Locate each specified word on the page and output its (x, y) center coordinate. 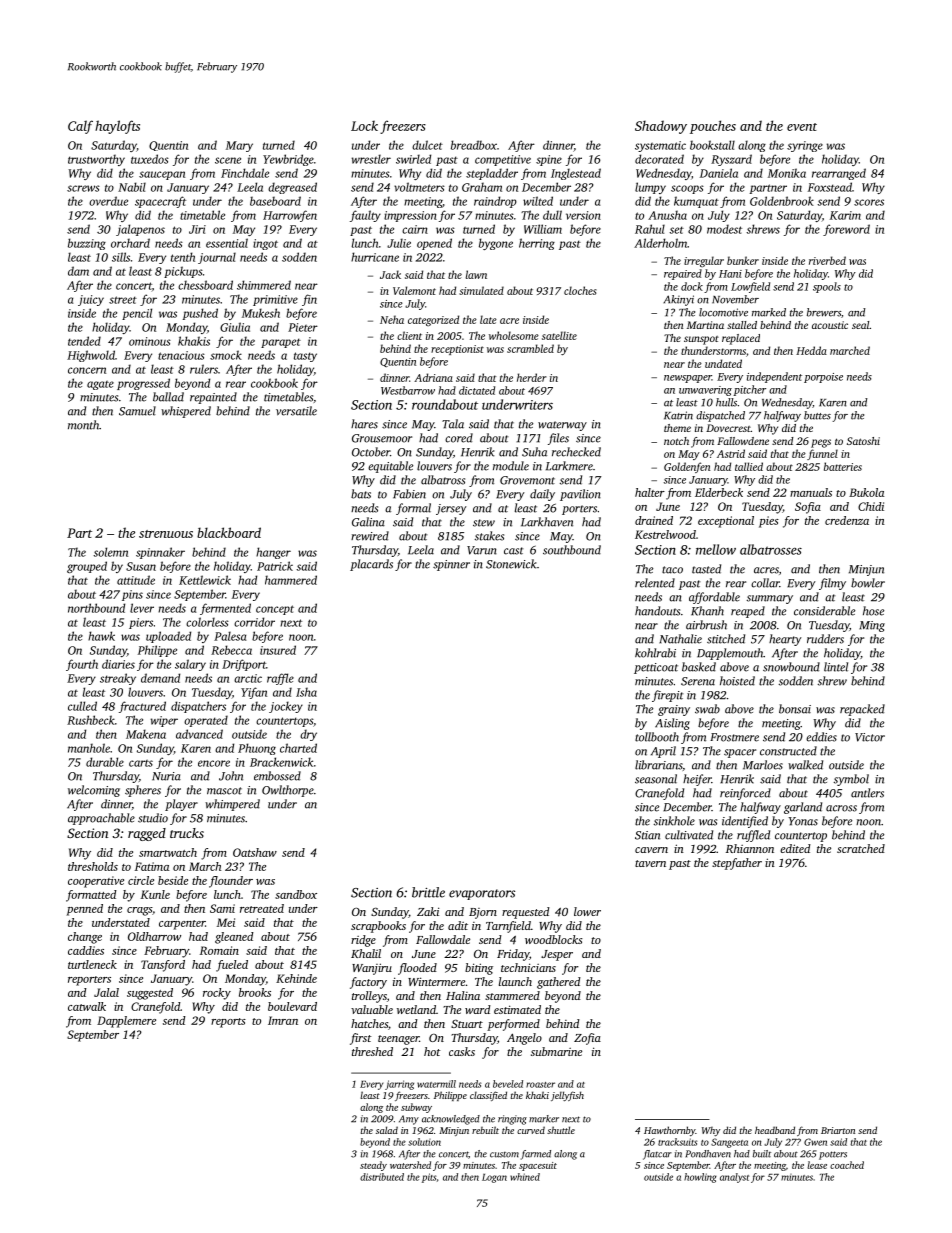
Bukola (866, 492)
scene (228, 160)
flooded (417, 969)
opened (434, 244)
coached (847, 1165)
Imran (283, 1020)
